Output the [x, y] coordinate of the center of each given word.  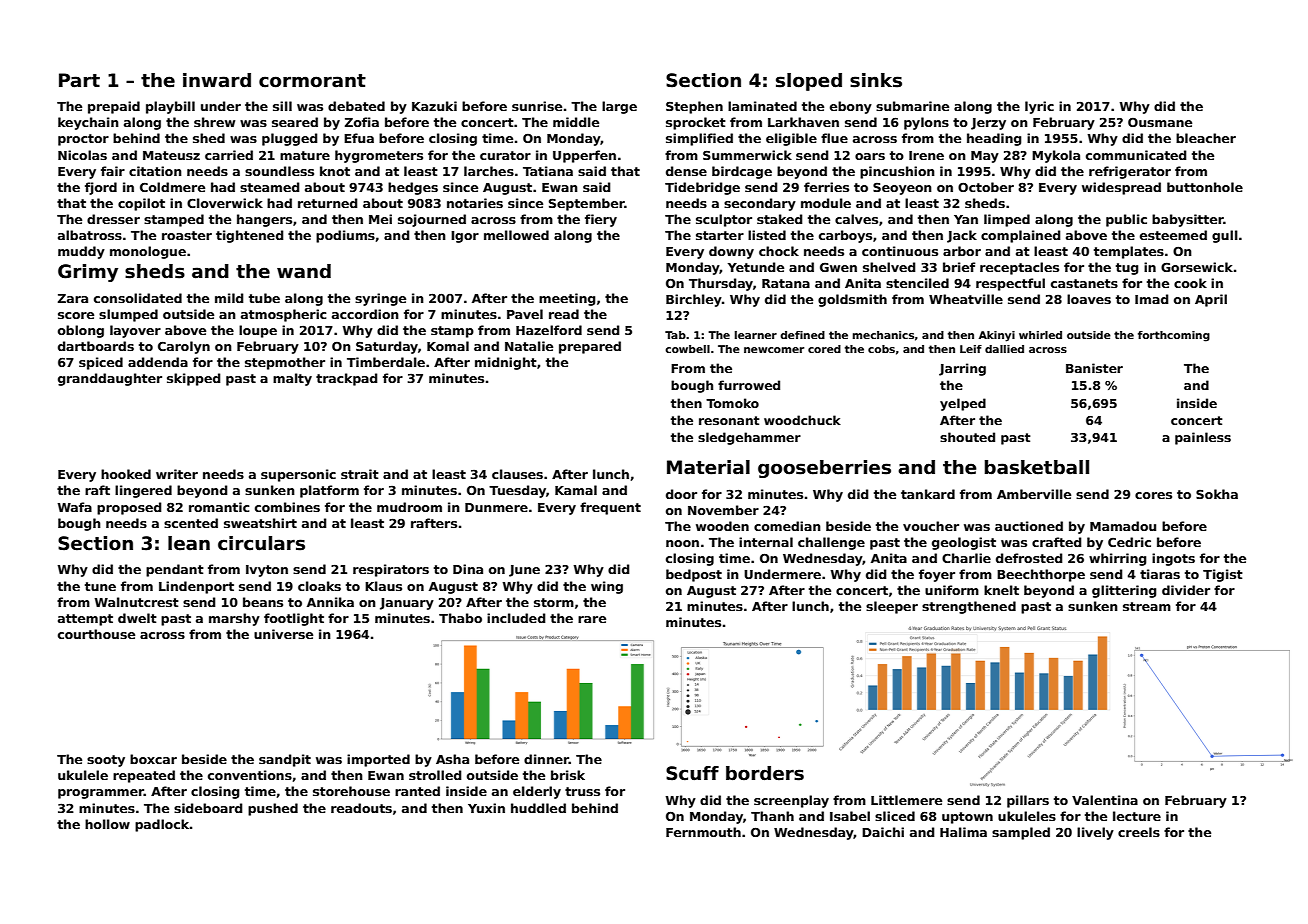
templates [1129, 252]
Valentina [1105, 800]
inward [217, 80]
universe [283, 634]
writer [177, 474]
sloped [809, 82]
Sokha [1217, 494]
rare [592, 619]
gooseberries [824, 469]
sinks [876, 80]
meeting [567, 299]
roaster [187, 235]
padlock [162, 825]
